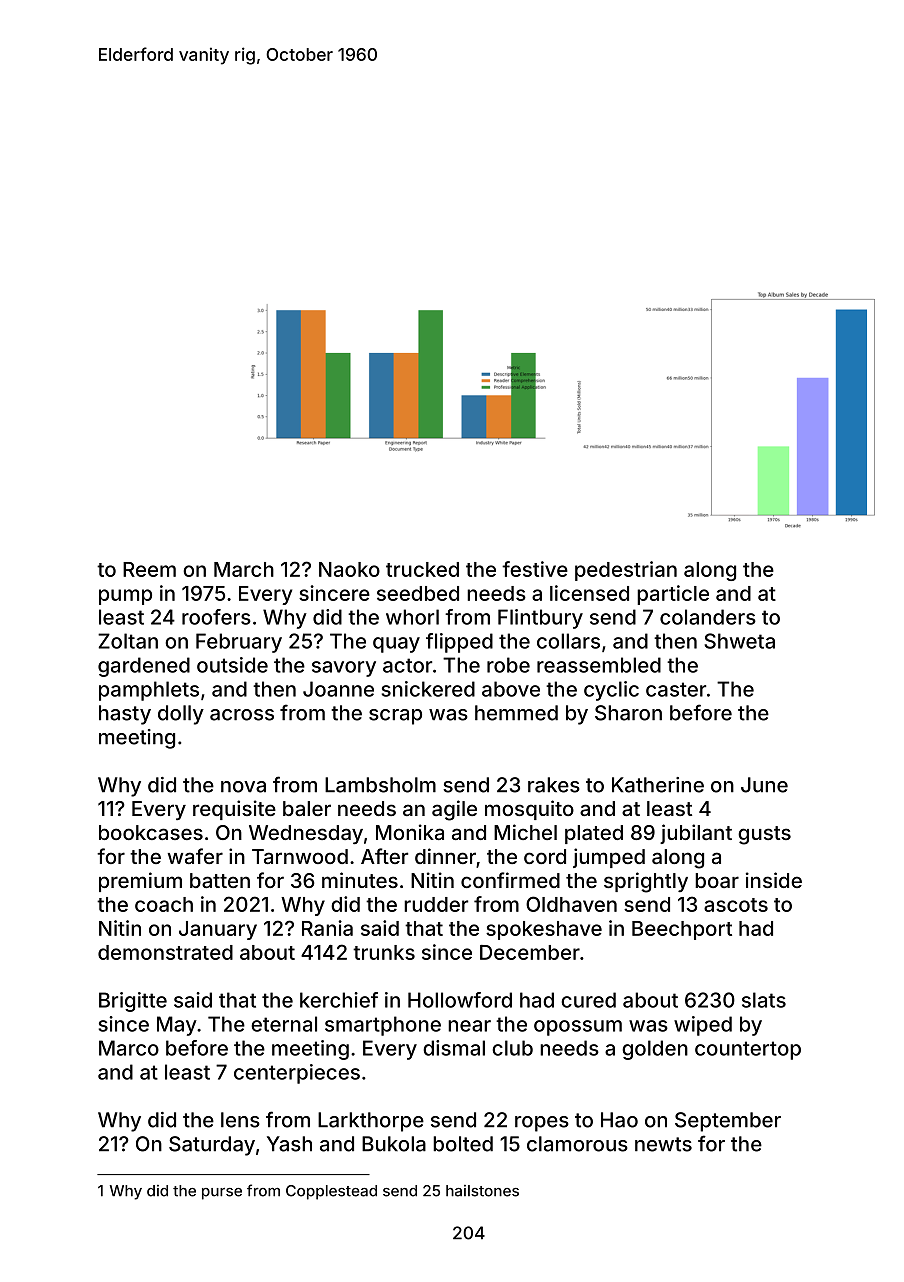 This screenshot has width=904, height=1282. Describe the element at coordinates (673, 595) in the screenshot. I see `particle` at that location.
